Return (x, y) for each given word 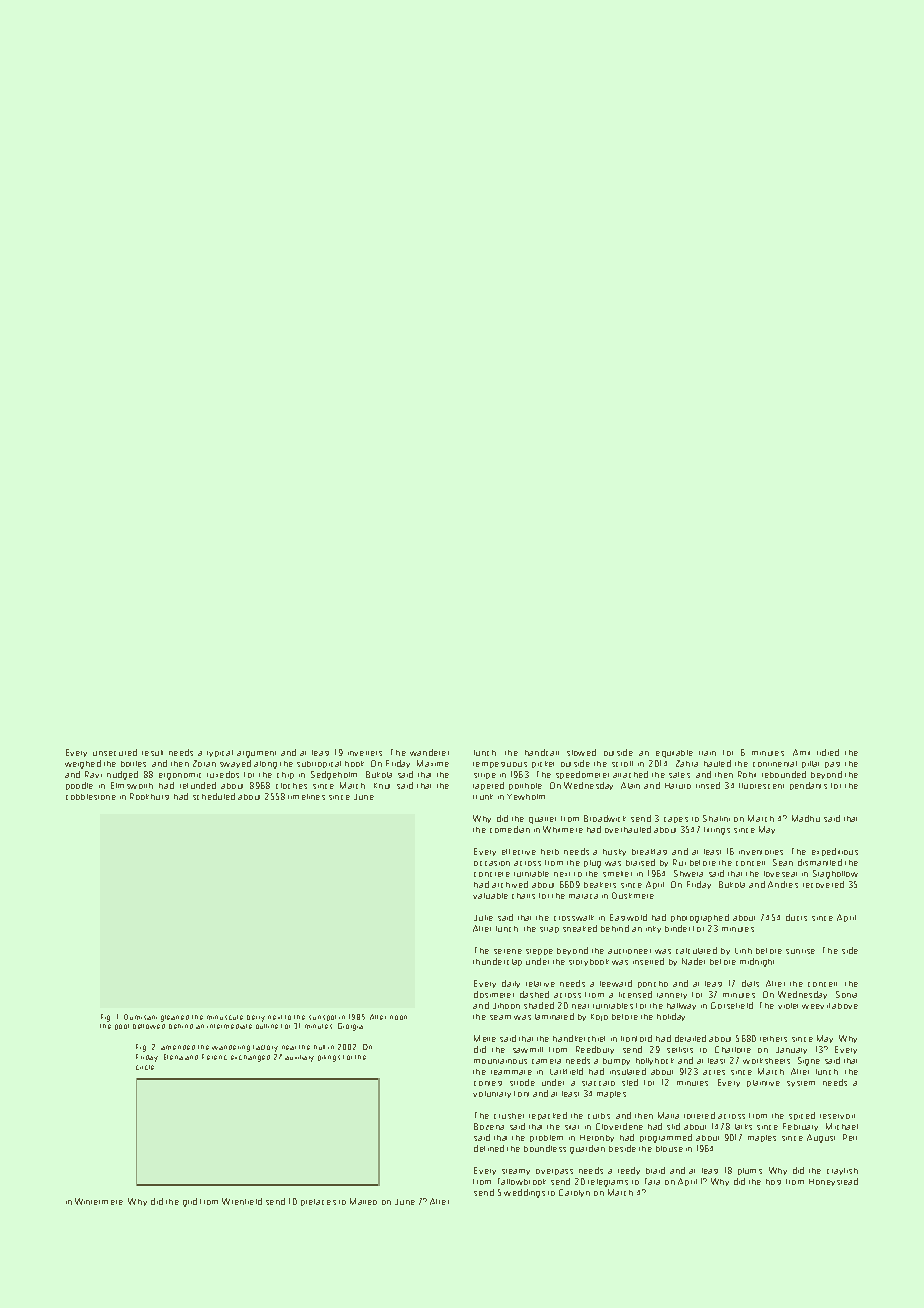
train (707, 753)
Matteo (363, 1201)
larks (743, 1127)
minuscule (225, 1017)
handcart (542, 752)
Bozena (489, 1126)
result (152, 753)
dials (750, 983)
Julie (483, 918)
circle (145, 1067)
